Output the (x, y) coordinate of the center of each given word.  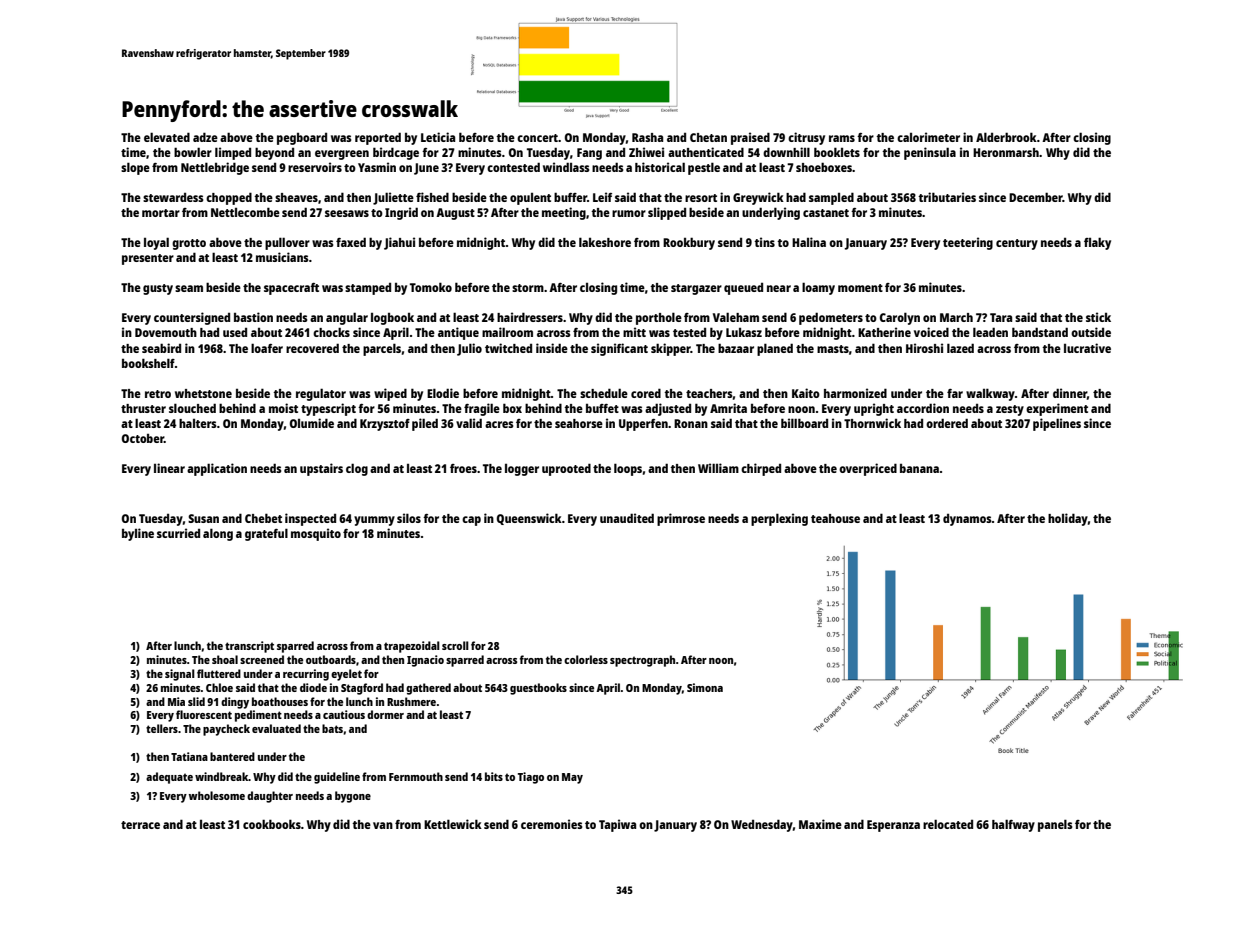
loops (628, 469)
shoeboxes (824, 167)
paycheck (226, 730)
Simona (705, 687)
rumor (629, 213)
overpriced (868, 469)
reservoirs (315, 167)
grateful (266, 534)
